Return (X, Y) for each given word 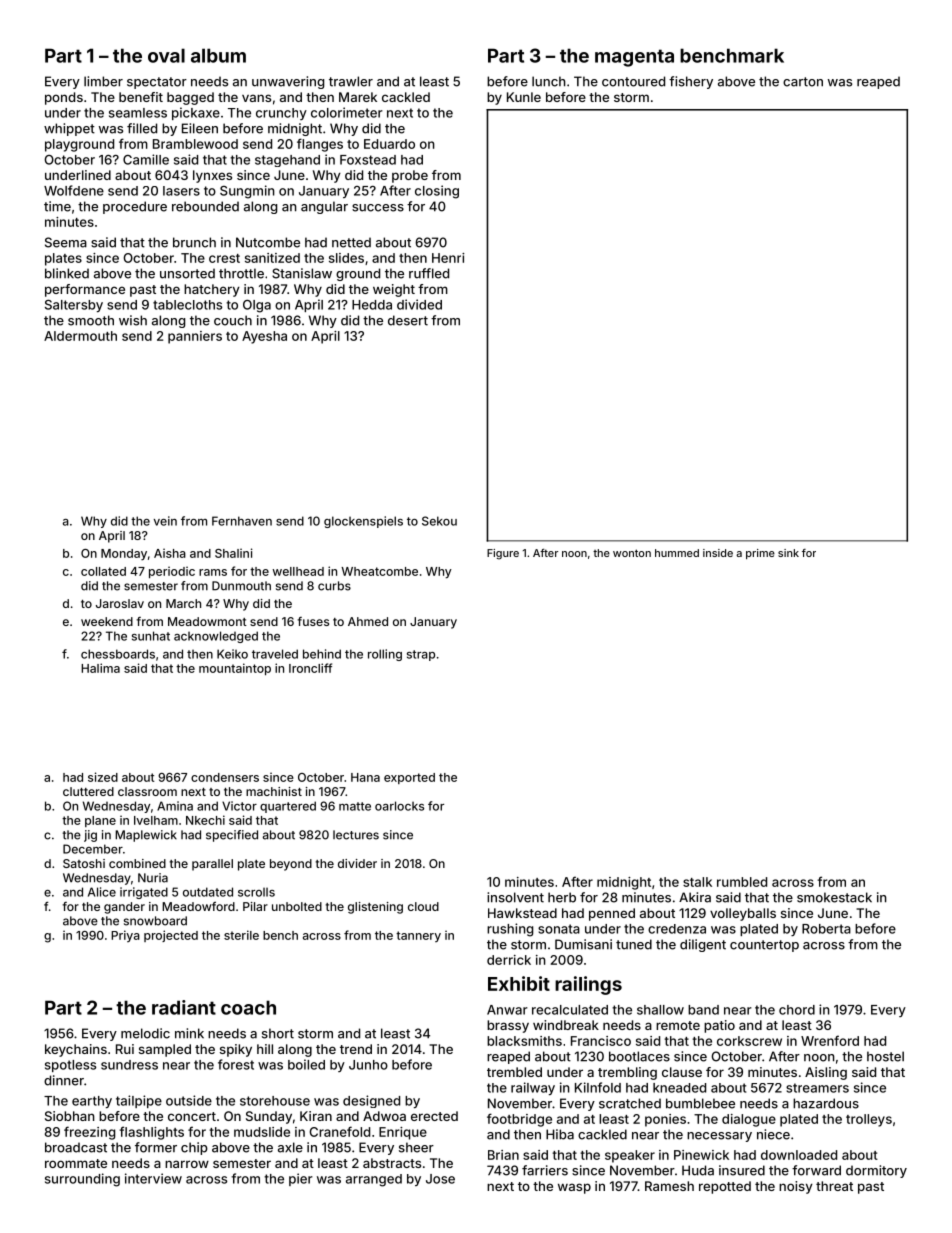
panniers (195, 337)
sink (788, 553)
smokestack (834, 897)
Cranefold (340, 1131)
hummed (677, 553)
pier (301, 1179)
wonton (632, 553)
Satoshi (84, 863)
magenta (634, 58)
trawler (351, 81)
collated (103, 571)
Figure (503, 554)
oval (166, 55)
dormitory (876, 1171)
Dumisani (583, 944)
